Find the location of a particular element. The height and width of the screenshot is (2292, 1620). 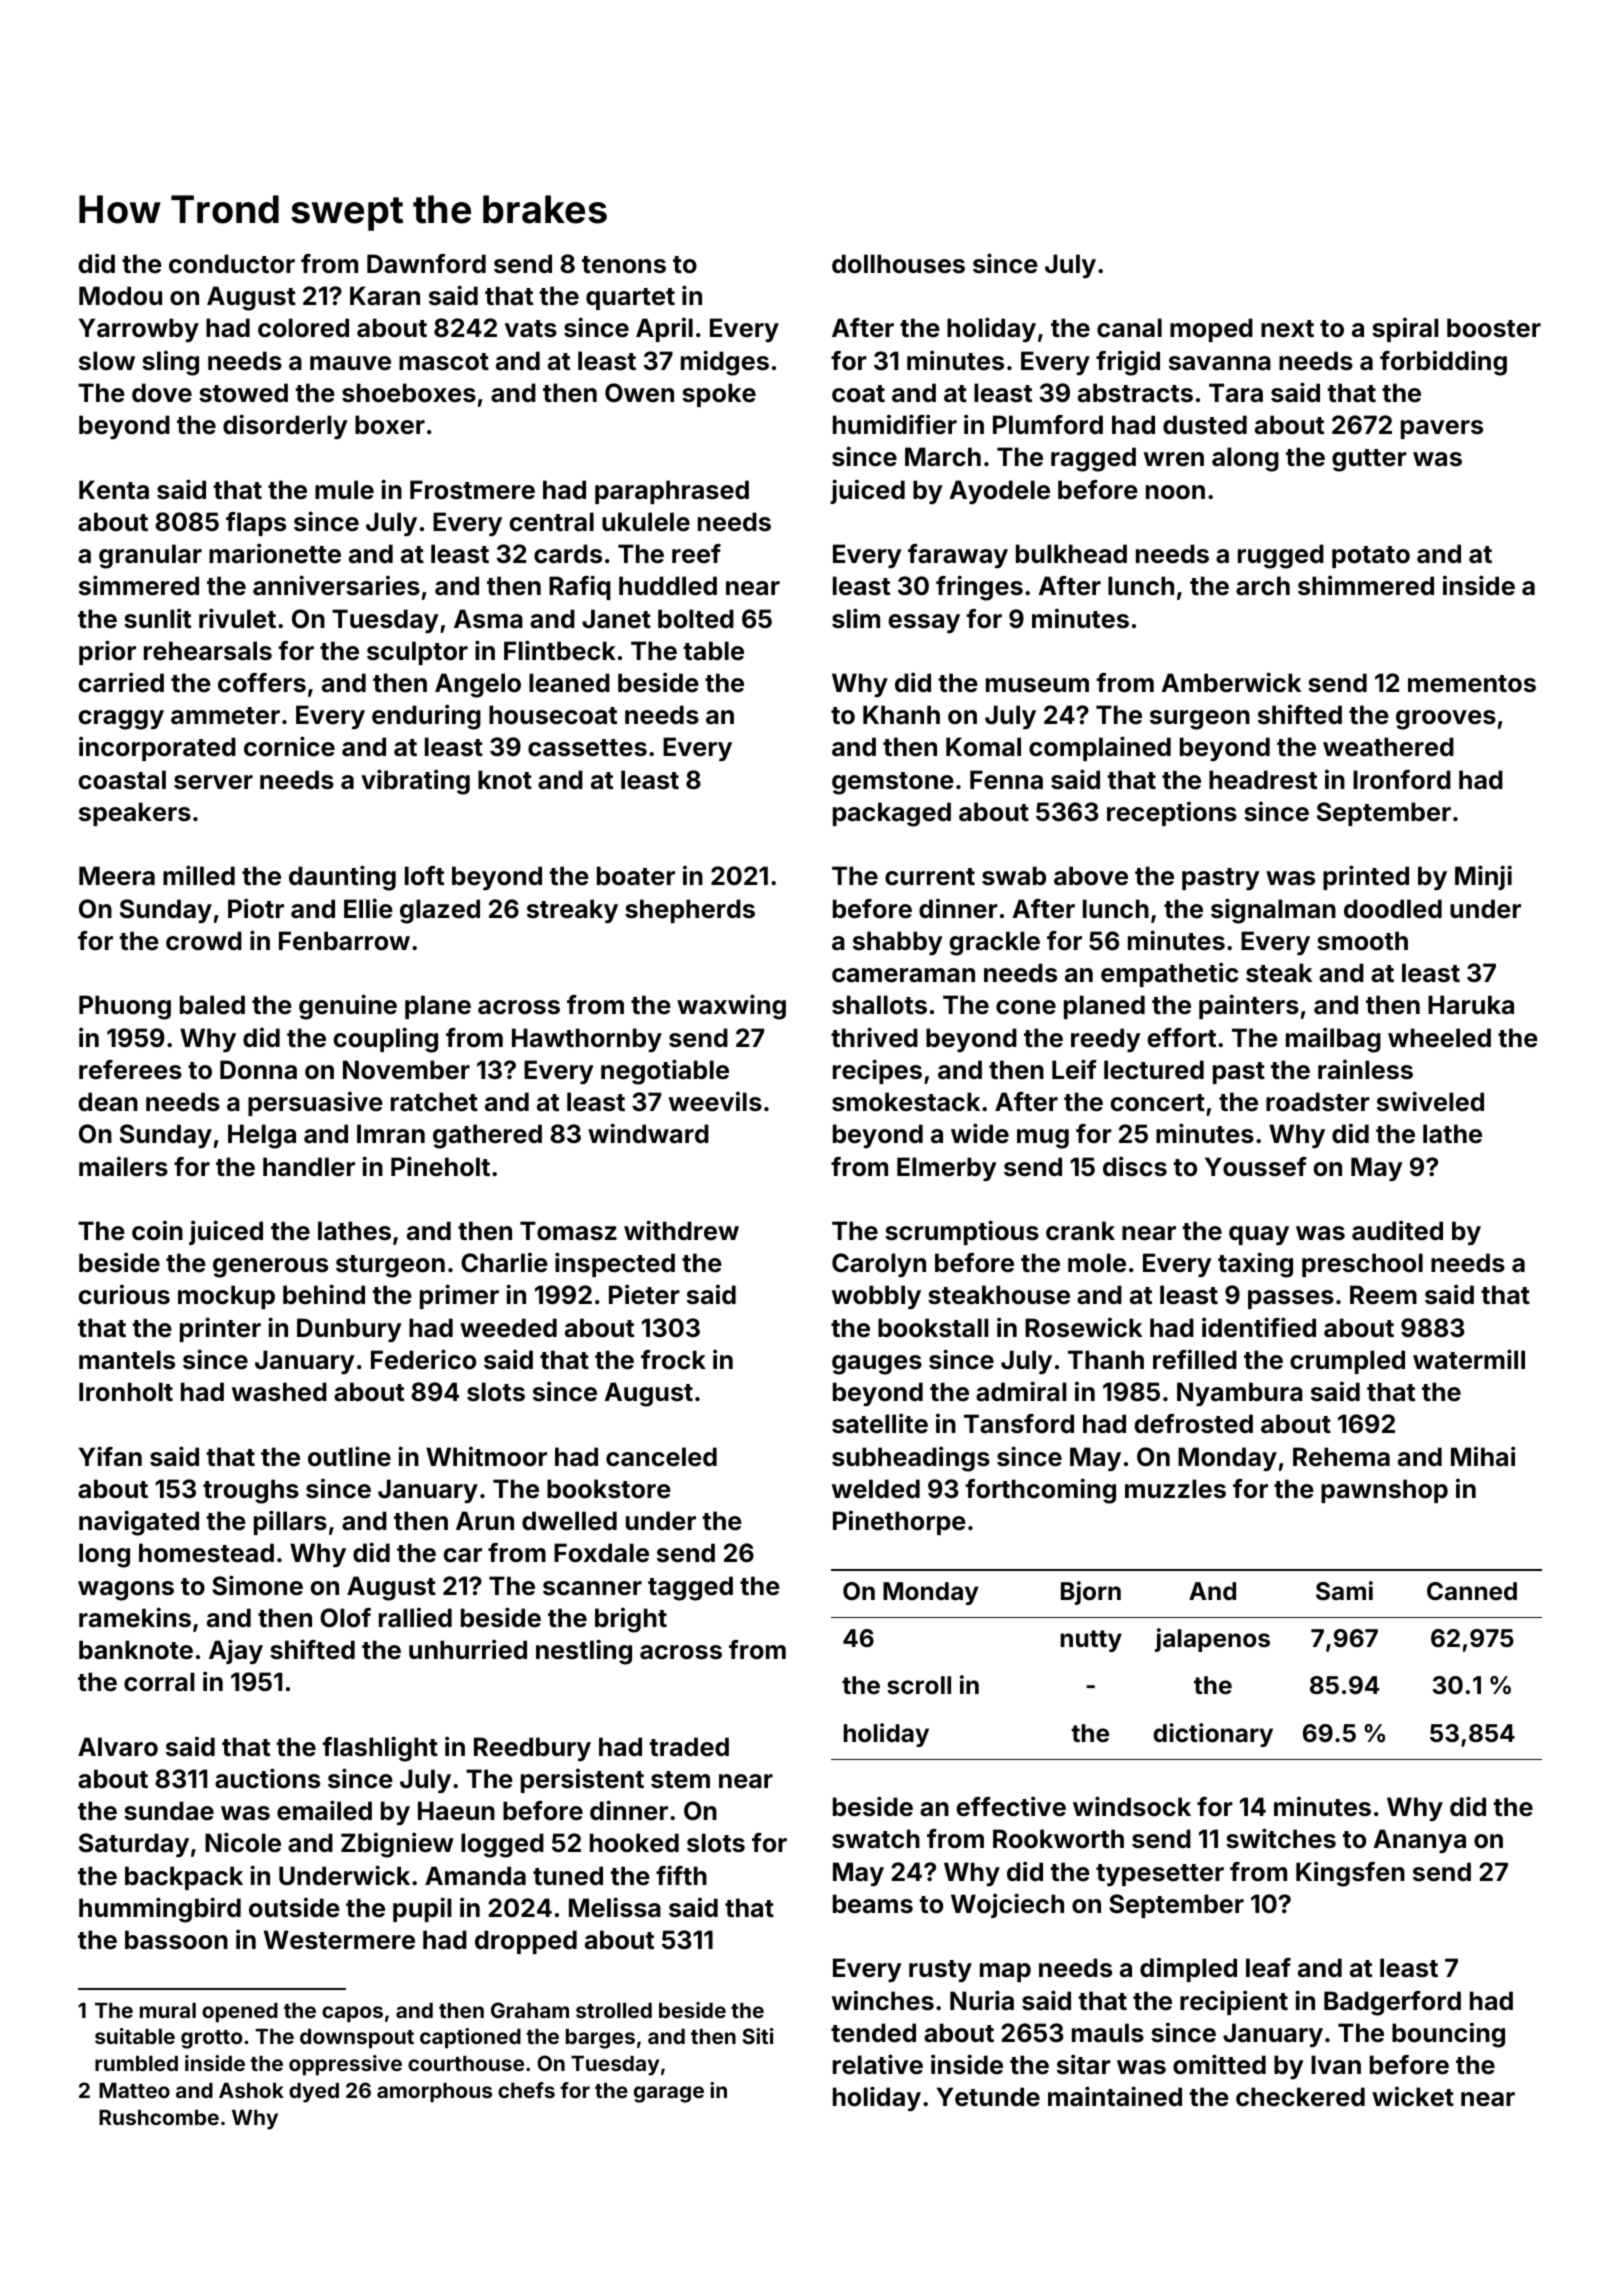

Ironholt is located at coordinates (126, 1392).
